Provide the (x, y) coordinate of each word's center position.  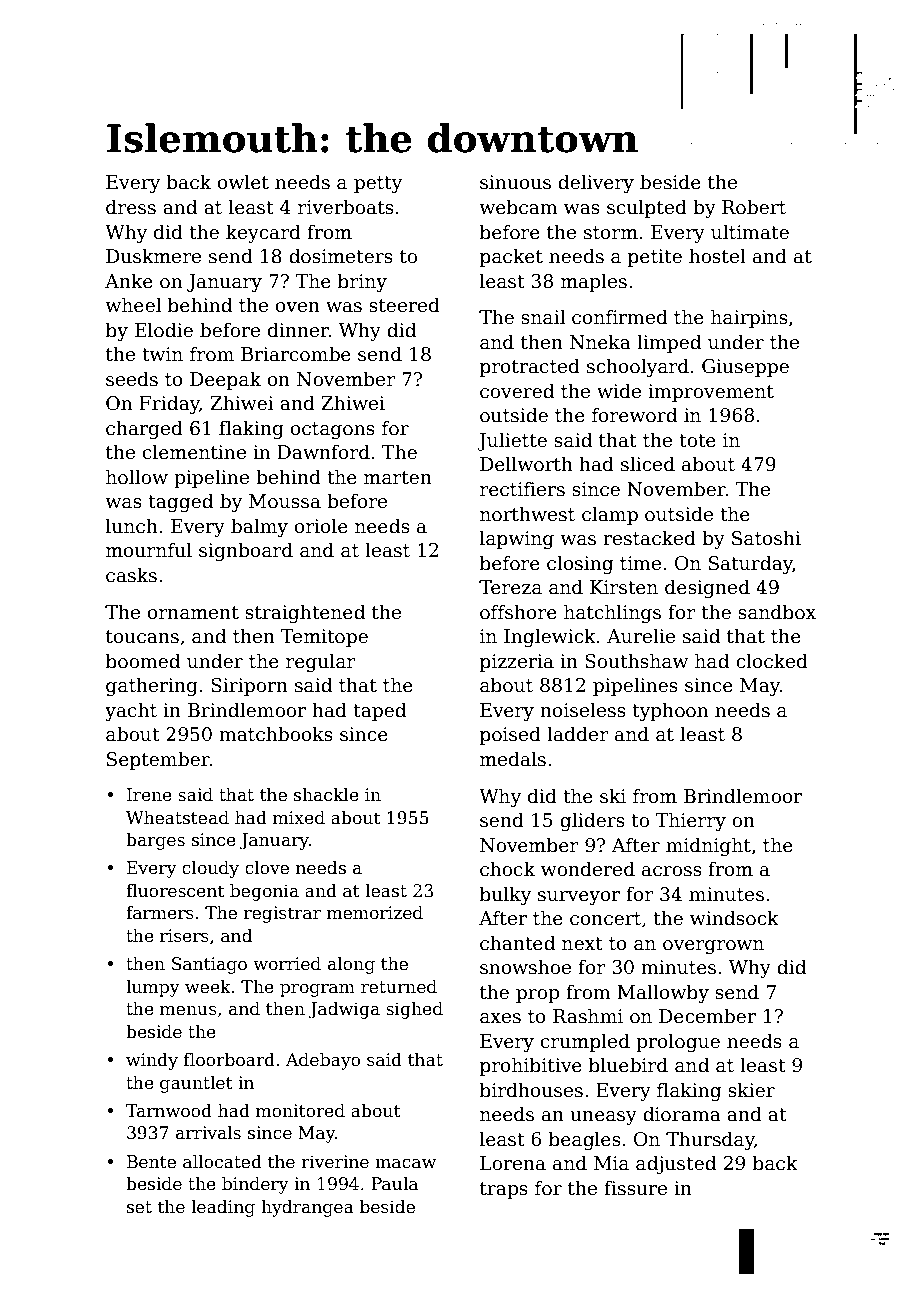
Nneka (600, 342)
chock (507, 869)
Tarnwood (169, 1111)
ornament (193, 613)
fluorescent (175, 891)
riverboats (346, 207)
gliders (592, 821)
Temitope (324, 638)
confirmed (620, 317)
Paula (394, 1184)
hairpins (749, 318)
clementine (194, 452)
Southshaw (636, 661)
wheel (133, 305)
